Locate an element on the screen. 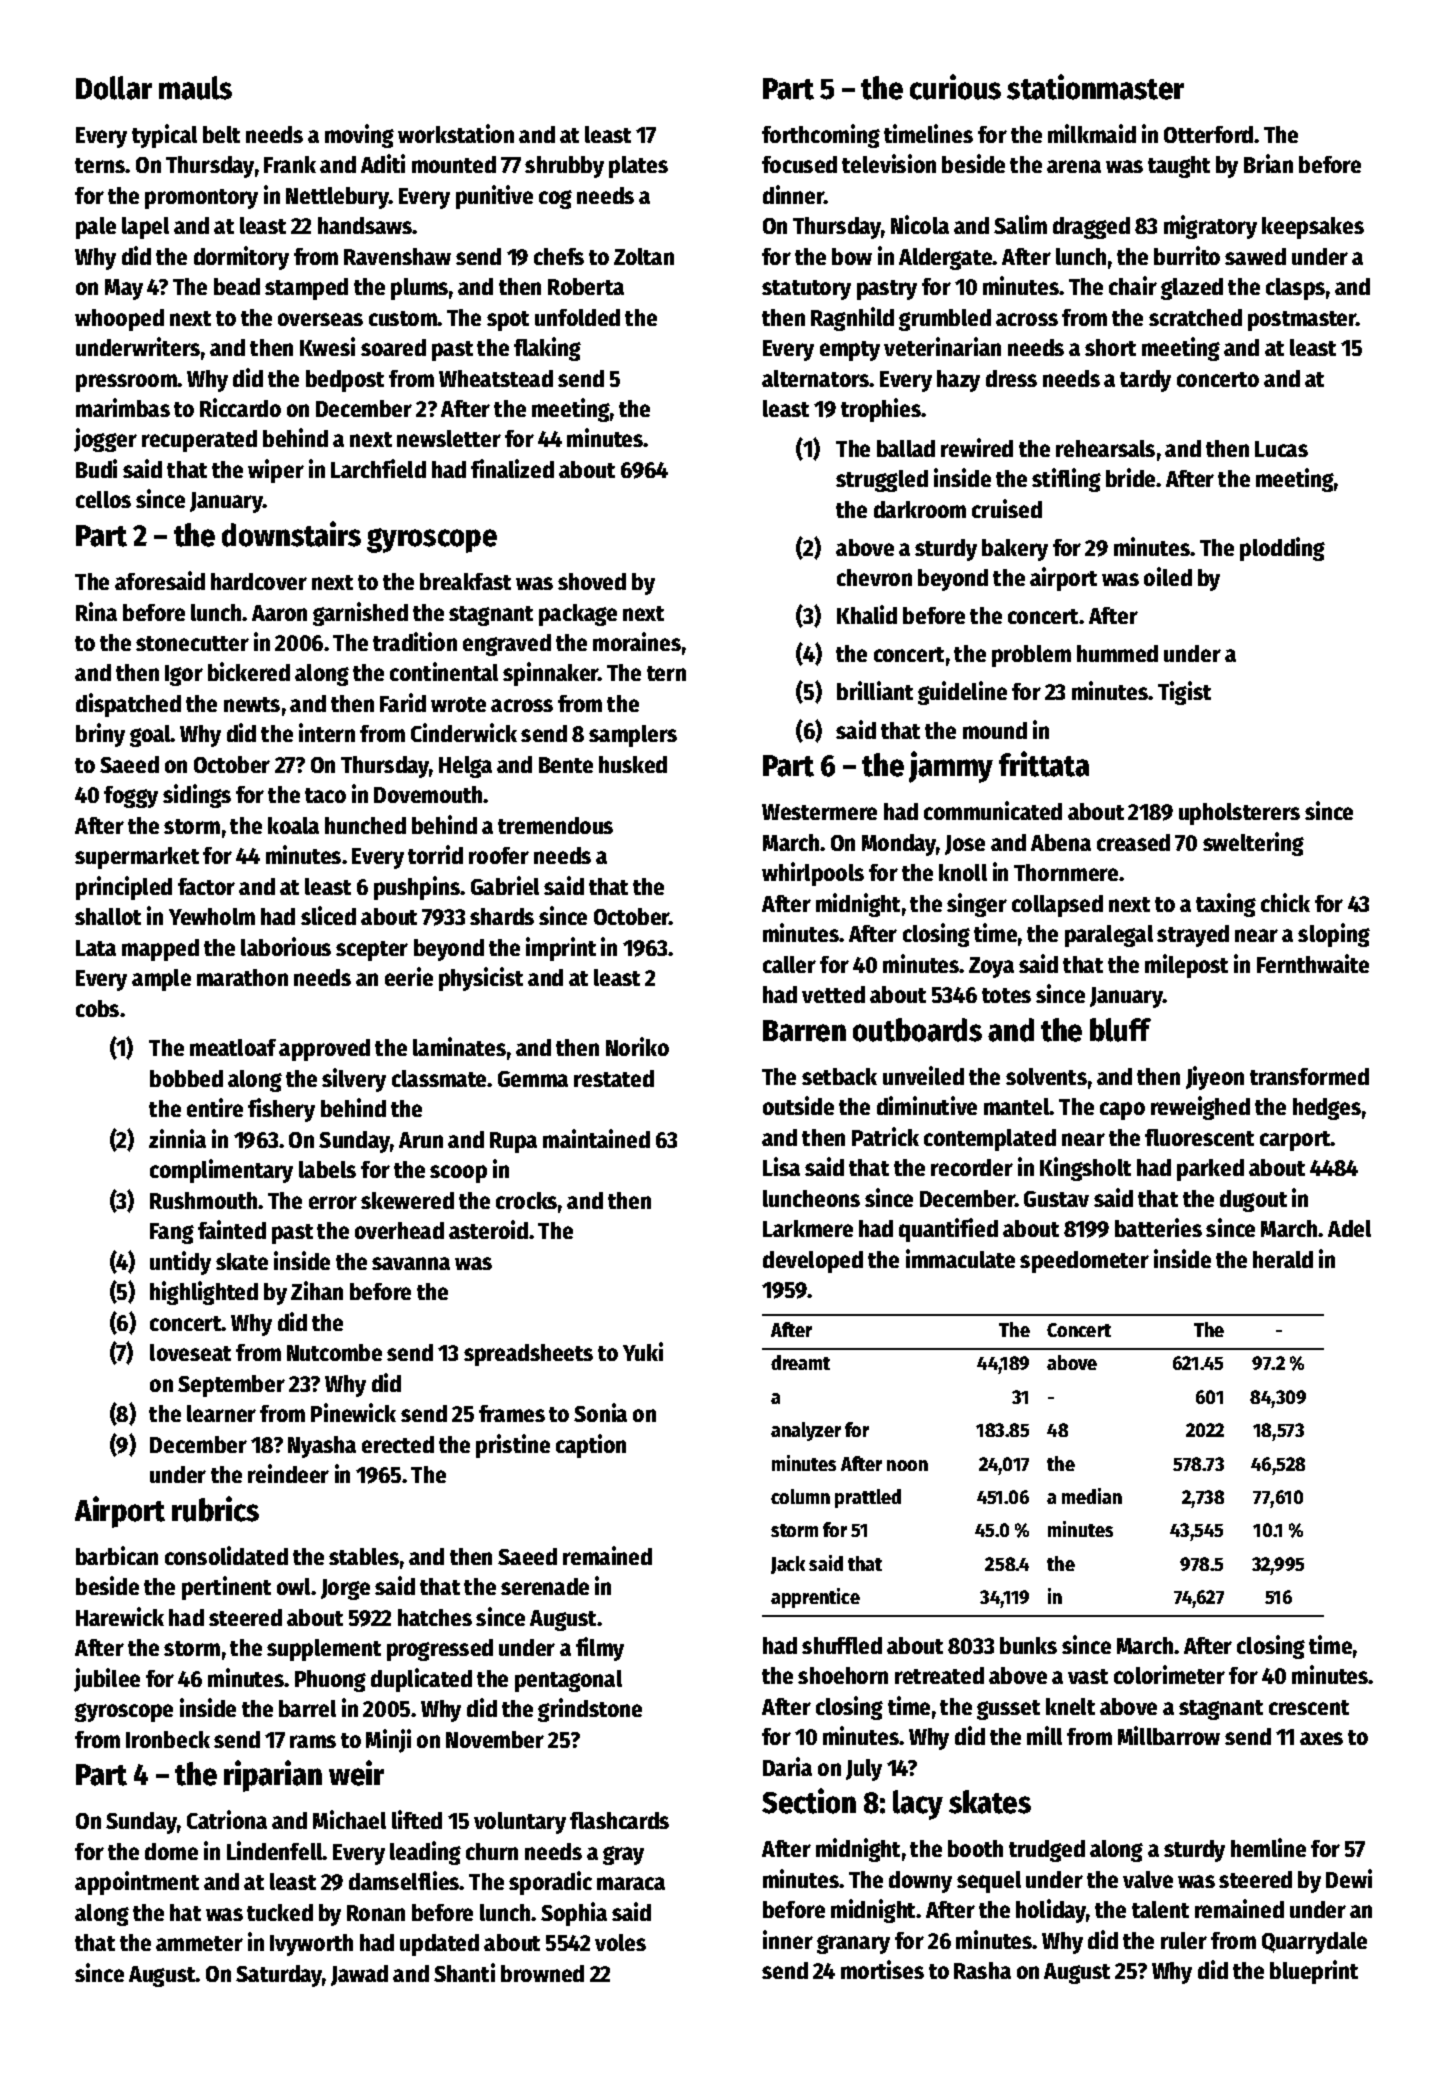 This screenshot has height=2100, width=1450. Gustav is located at coordinates (1056, 1199).
